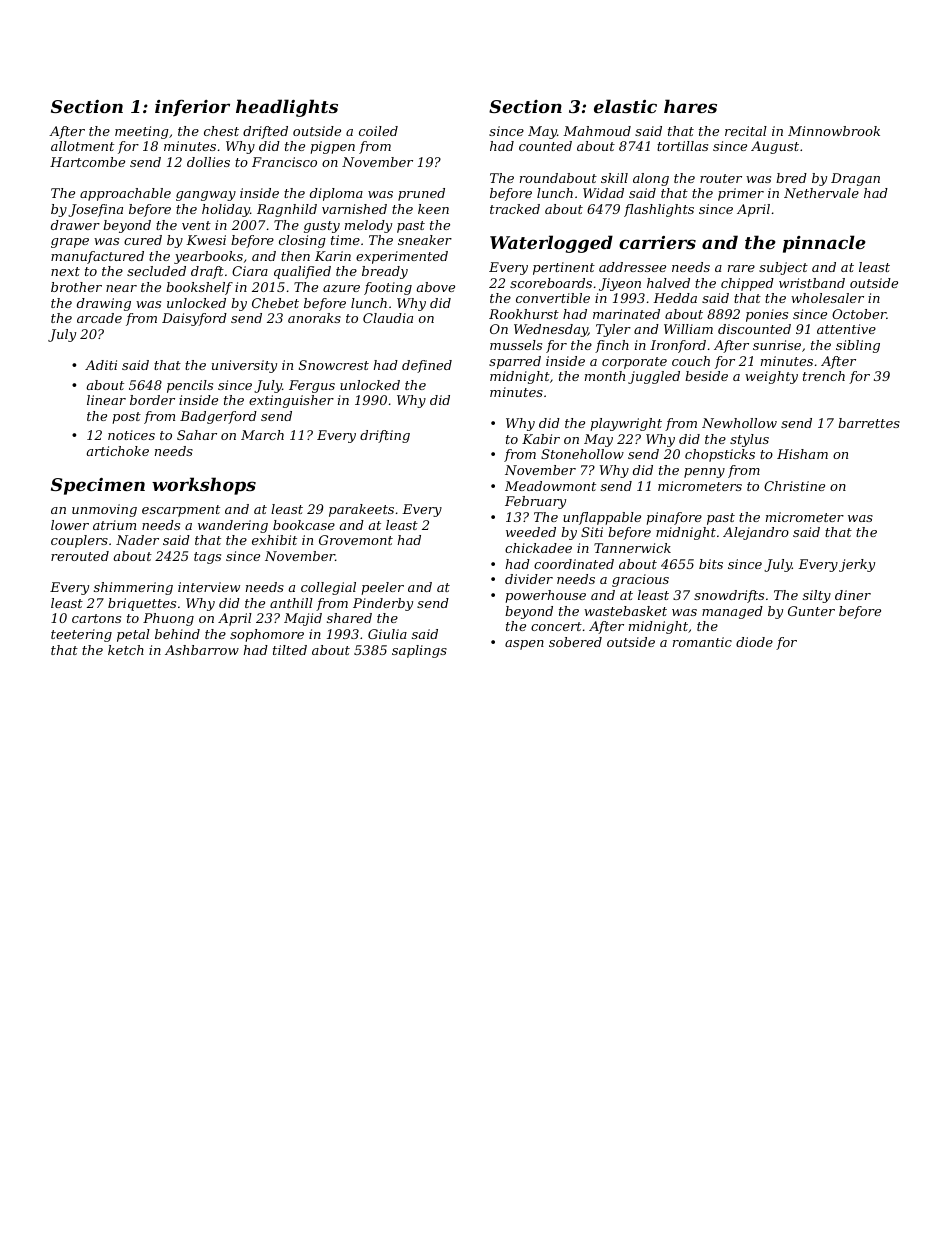 This screenshot has width=952, height=1233. What do you see at coordinates (550, 486) in the screenshot?
I see `Meadowmont` at bounding box center [550, 486].
